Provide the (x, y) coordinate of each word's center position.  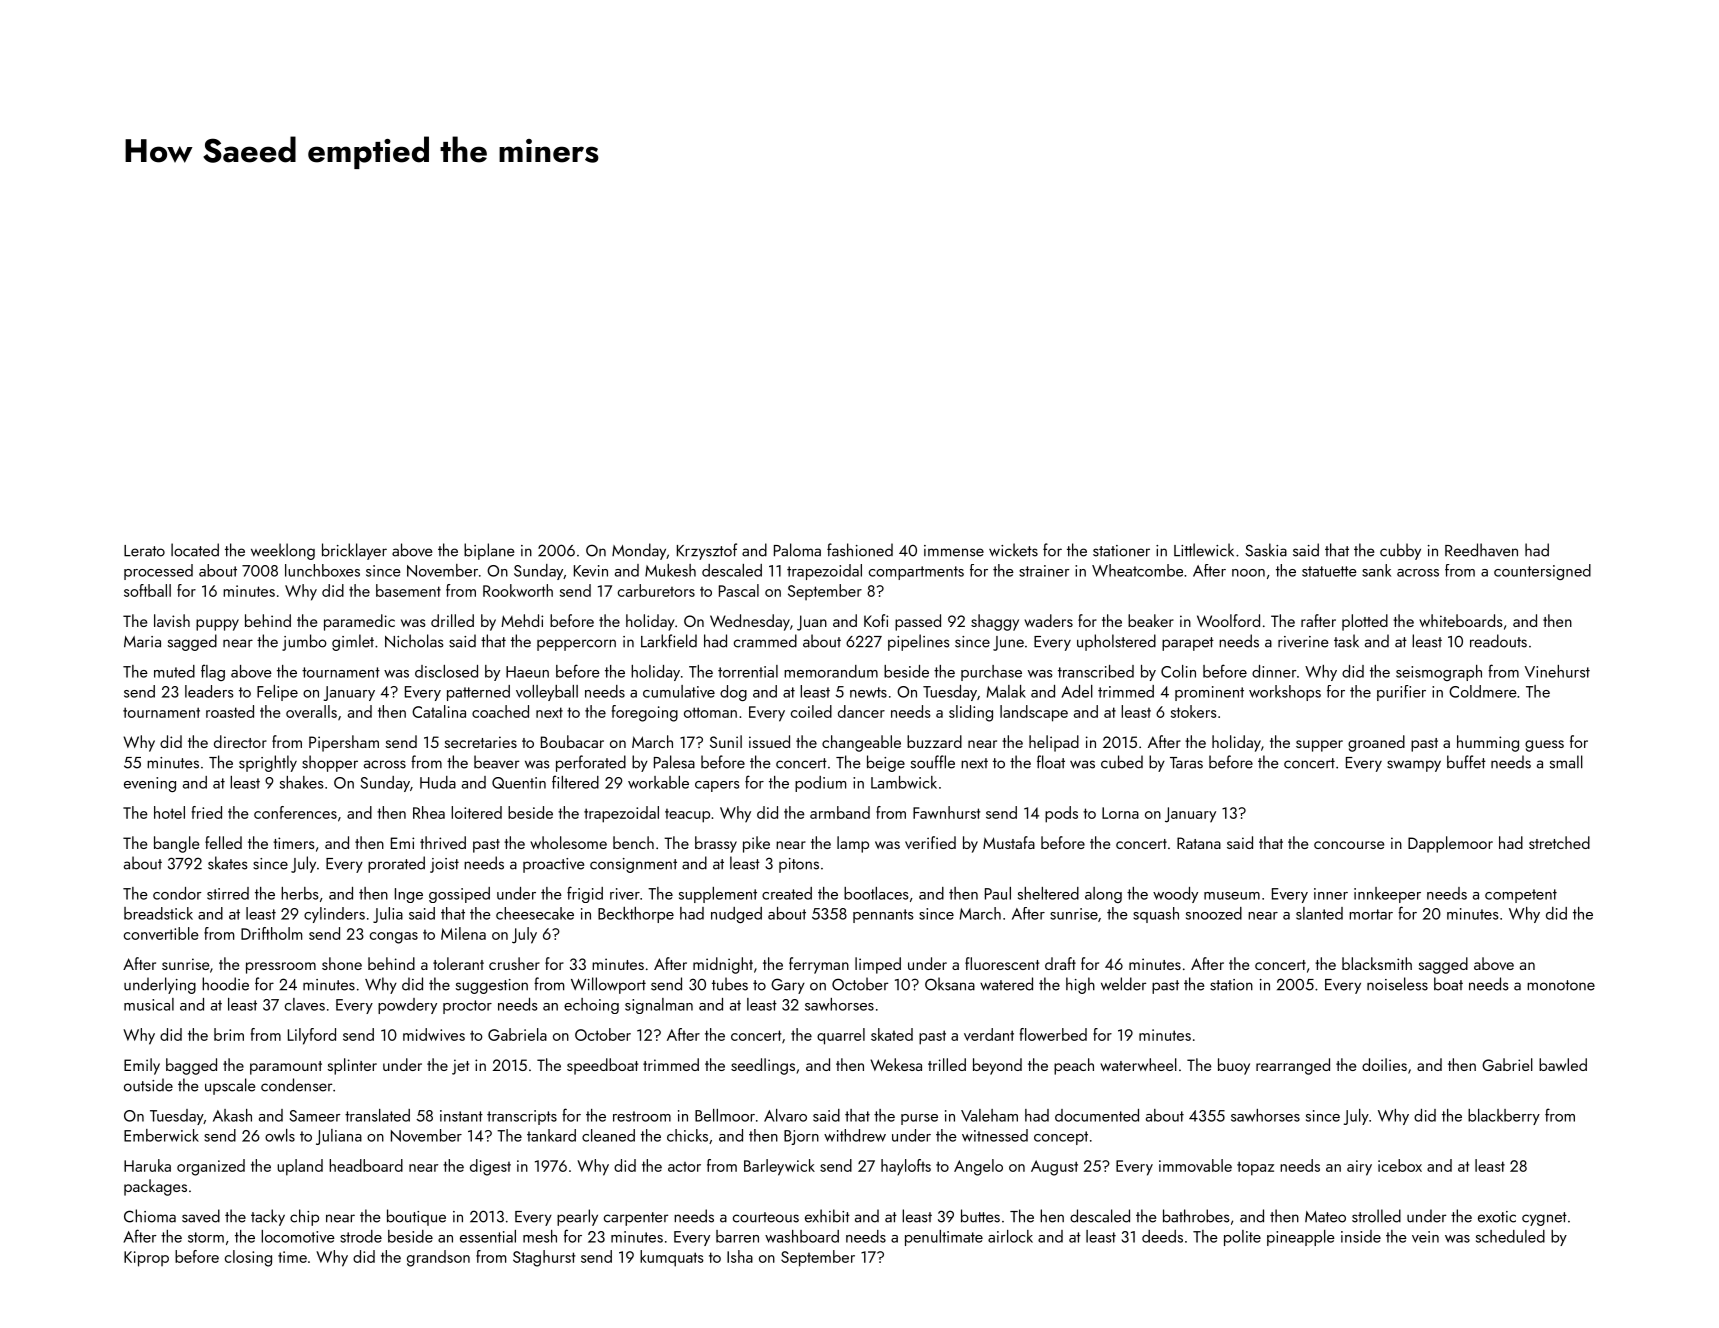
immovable (1195, 1165)
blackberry (1504, 1117)
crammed (765, 641)
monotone (1561, 985)
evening (150, 784)
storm (206, 1237)
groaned (1376, 743)
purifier (1401, 693)
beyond (997, 1066)
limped (878, 965)
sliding (971, 713)
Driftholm (271, 933)
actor (684, 1167)
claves (305, 1004)
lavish (172, 620)
